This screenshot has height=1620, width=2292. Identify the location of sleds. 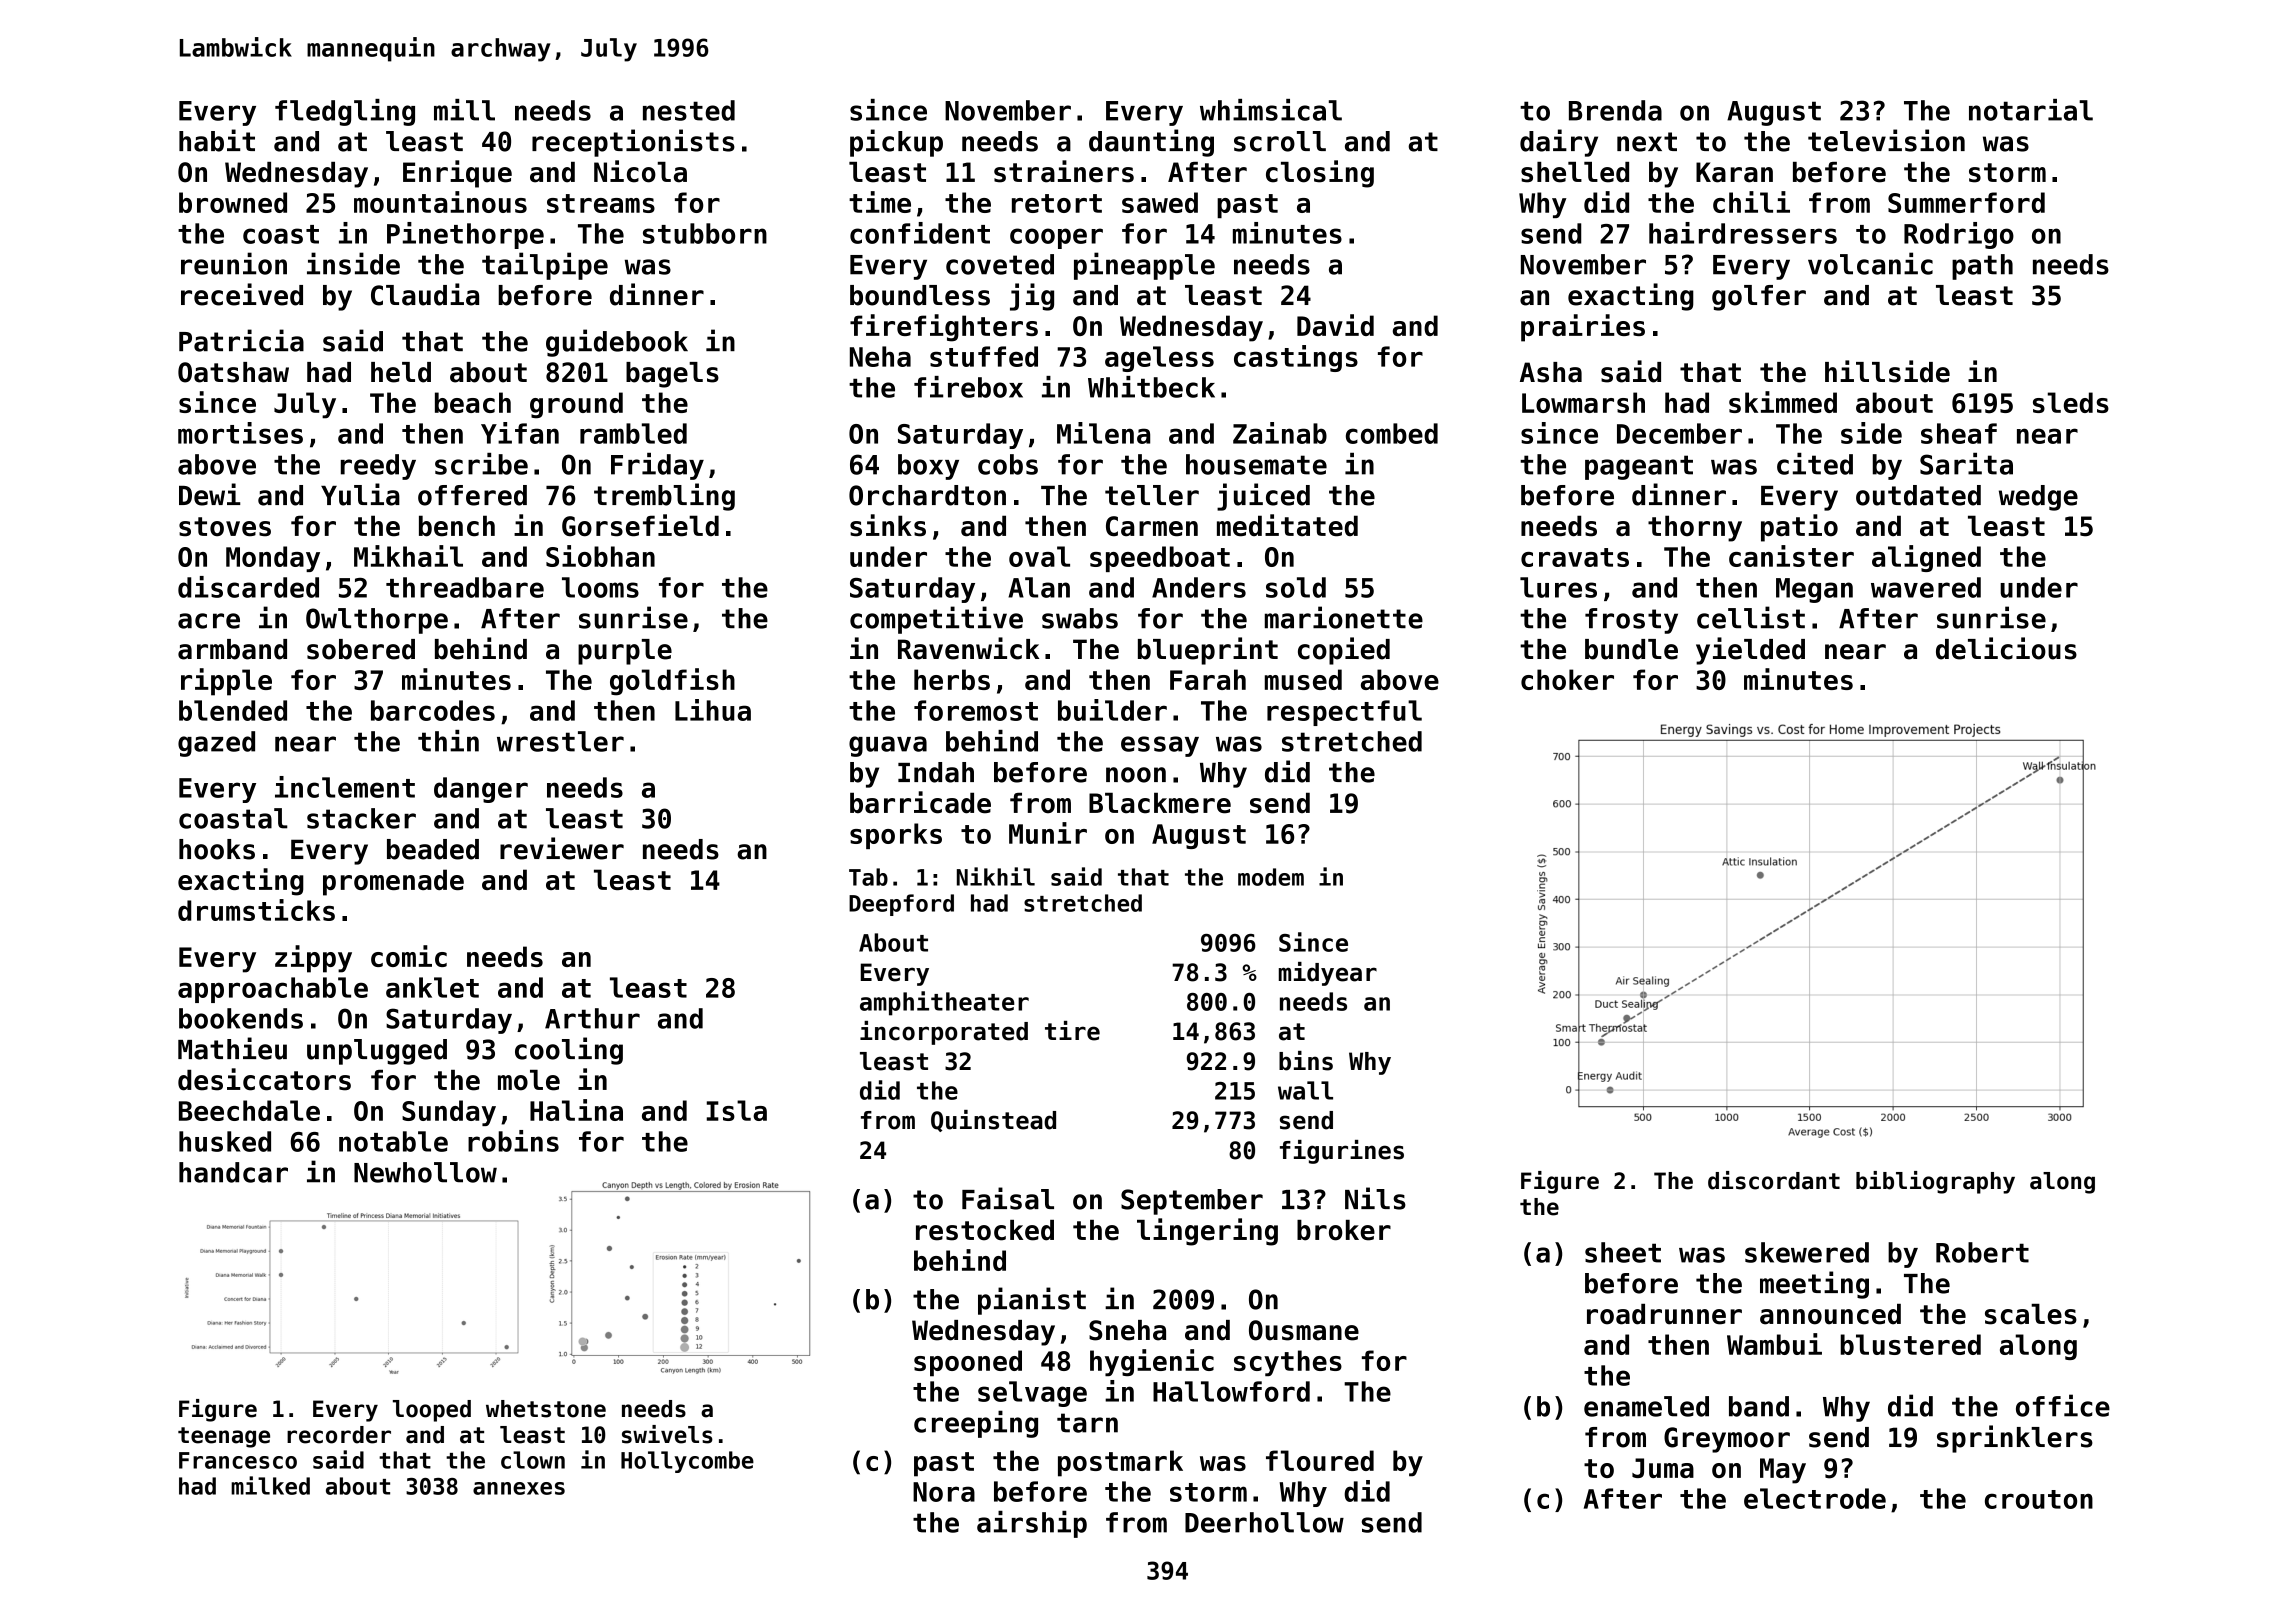
(2071, 402).
